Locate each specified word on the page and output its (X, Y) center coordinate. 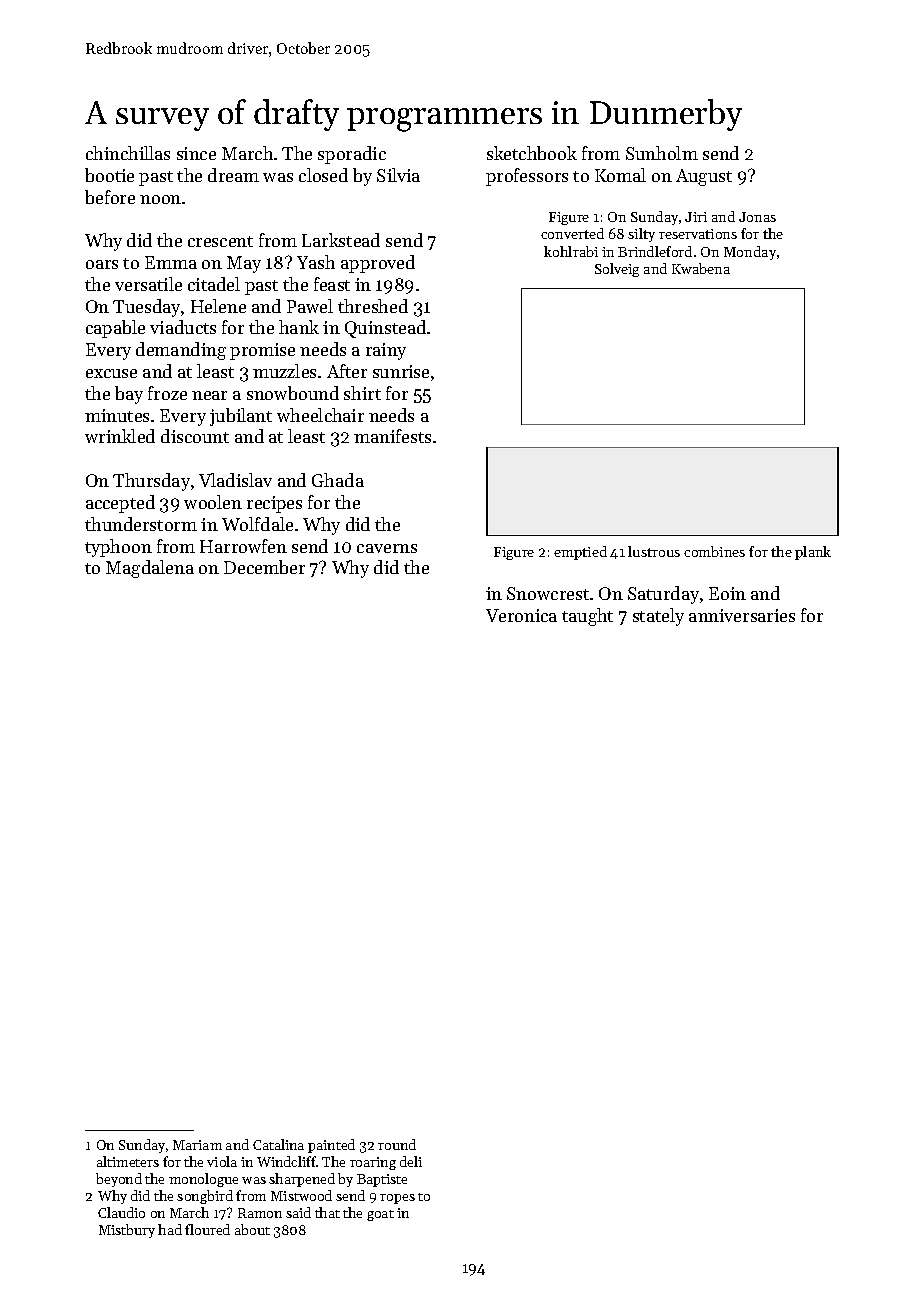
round (397, 1144)
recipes (274, 504)
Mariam (197, 1145)
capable (115, 329)
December (264, 567)
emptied (580, 553)
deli (411, 1161)
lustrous (654, 551)
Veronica (521, 615)
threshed (373, 306)
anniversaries (742, 615)
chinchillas (128, 153)
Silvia (398, 175)
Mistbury (127, 1231)
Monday (750, 253)
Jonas (757, 217)
